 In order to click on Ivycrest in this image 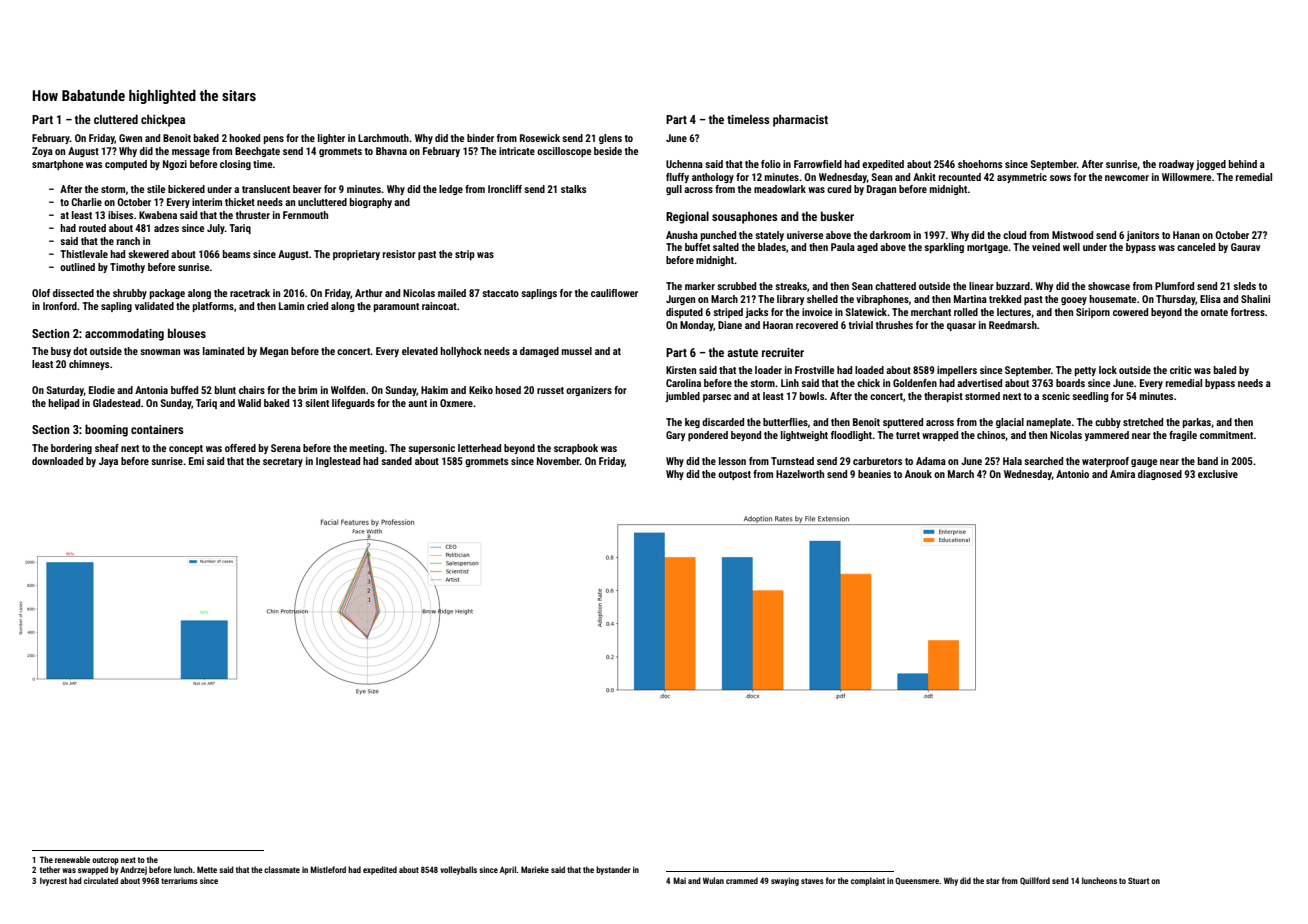, I will do `click(53, 882)`.
